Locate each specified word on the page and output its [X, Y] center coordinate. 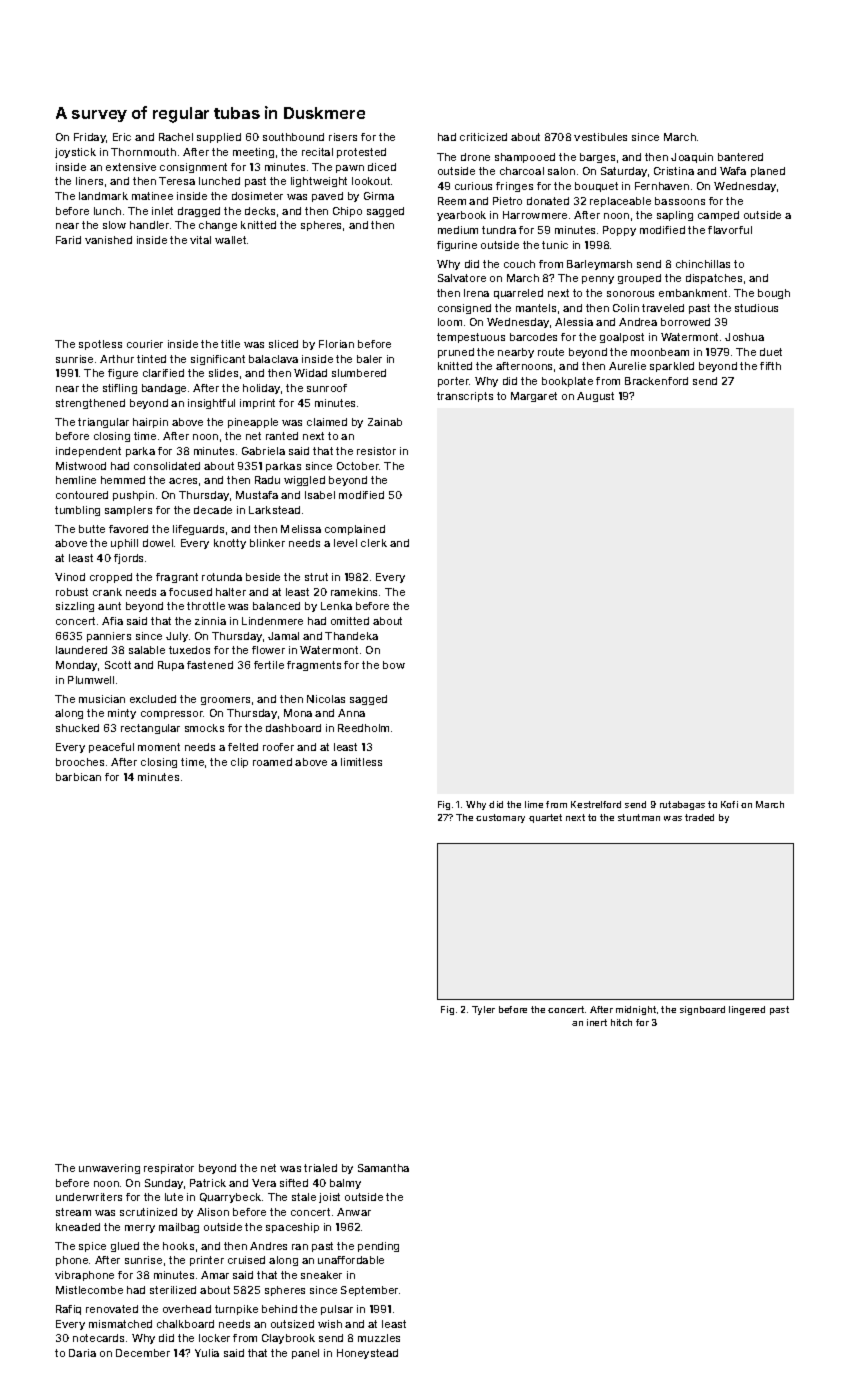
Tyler [483, 1010]
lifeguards [198, 530]
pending [378, 1247]
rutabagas [682, 805]
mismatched [120, 1324]
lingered [747, 1010]
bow [394, 665]
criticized [483, 137]
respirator [169, 1169]
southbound [293, 137]
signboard [702, 1010]
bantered [740, 157]
